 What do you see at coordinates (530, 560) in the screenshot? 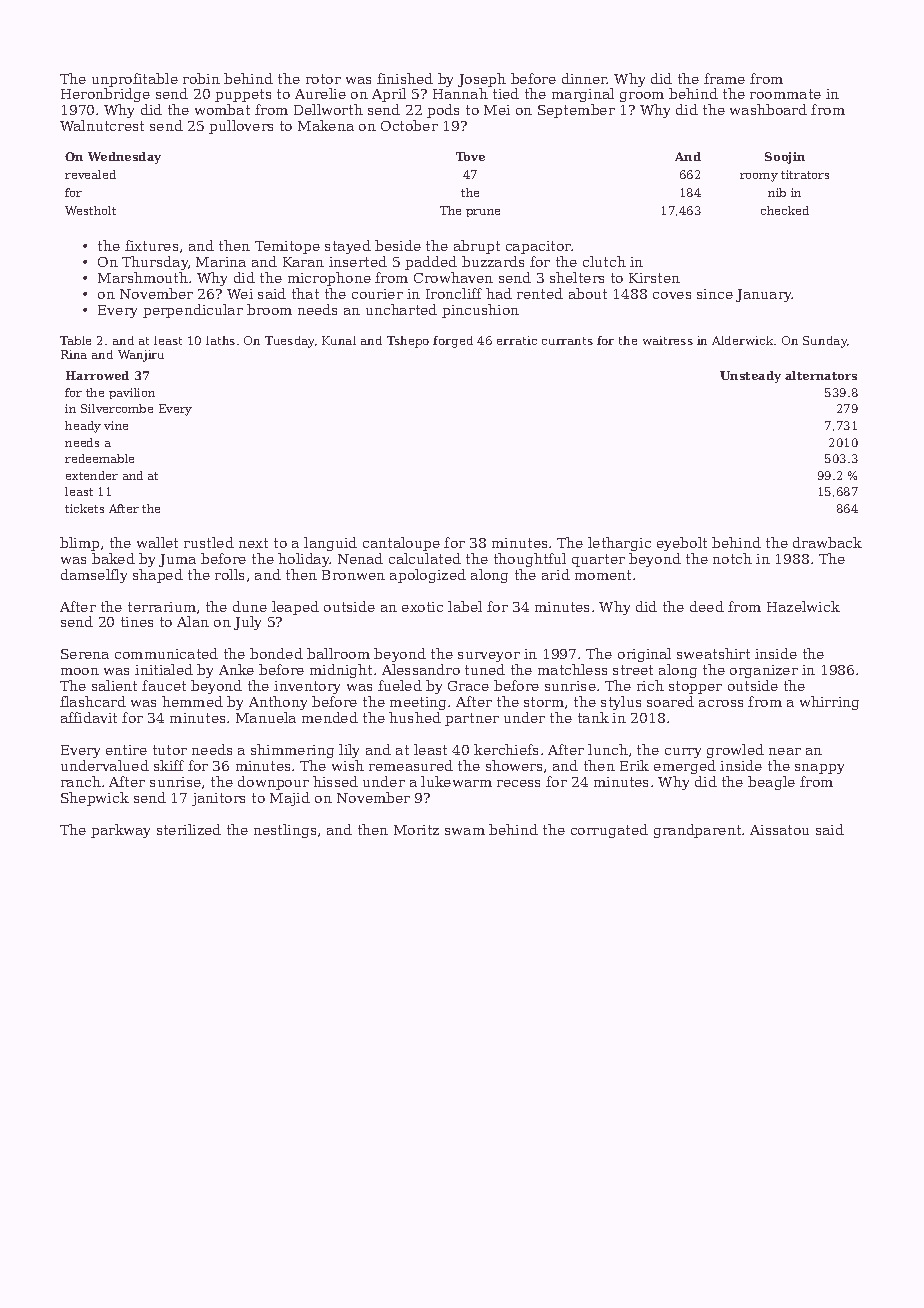
I see `thoughtful` at bounding box center [530, 560].
